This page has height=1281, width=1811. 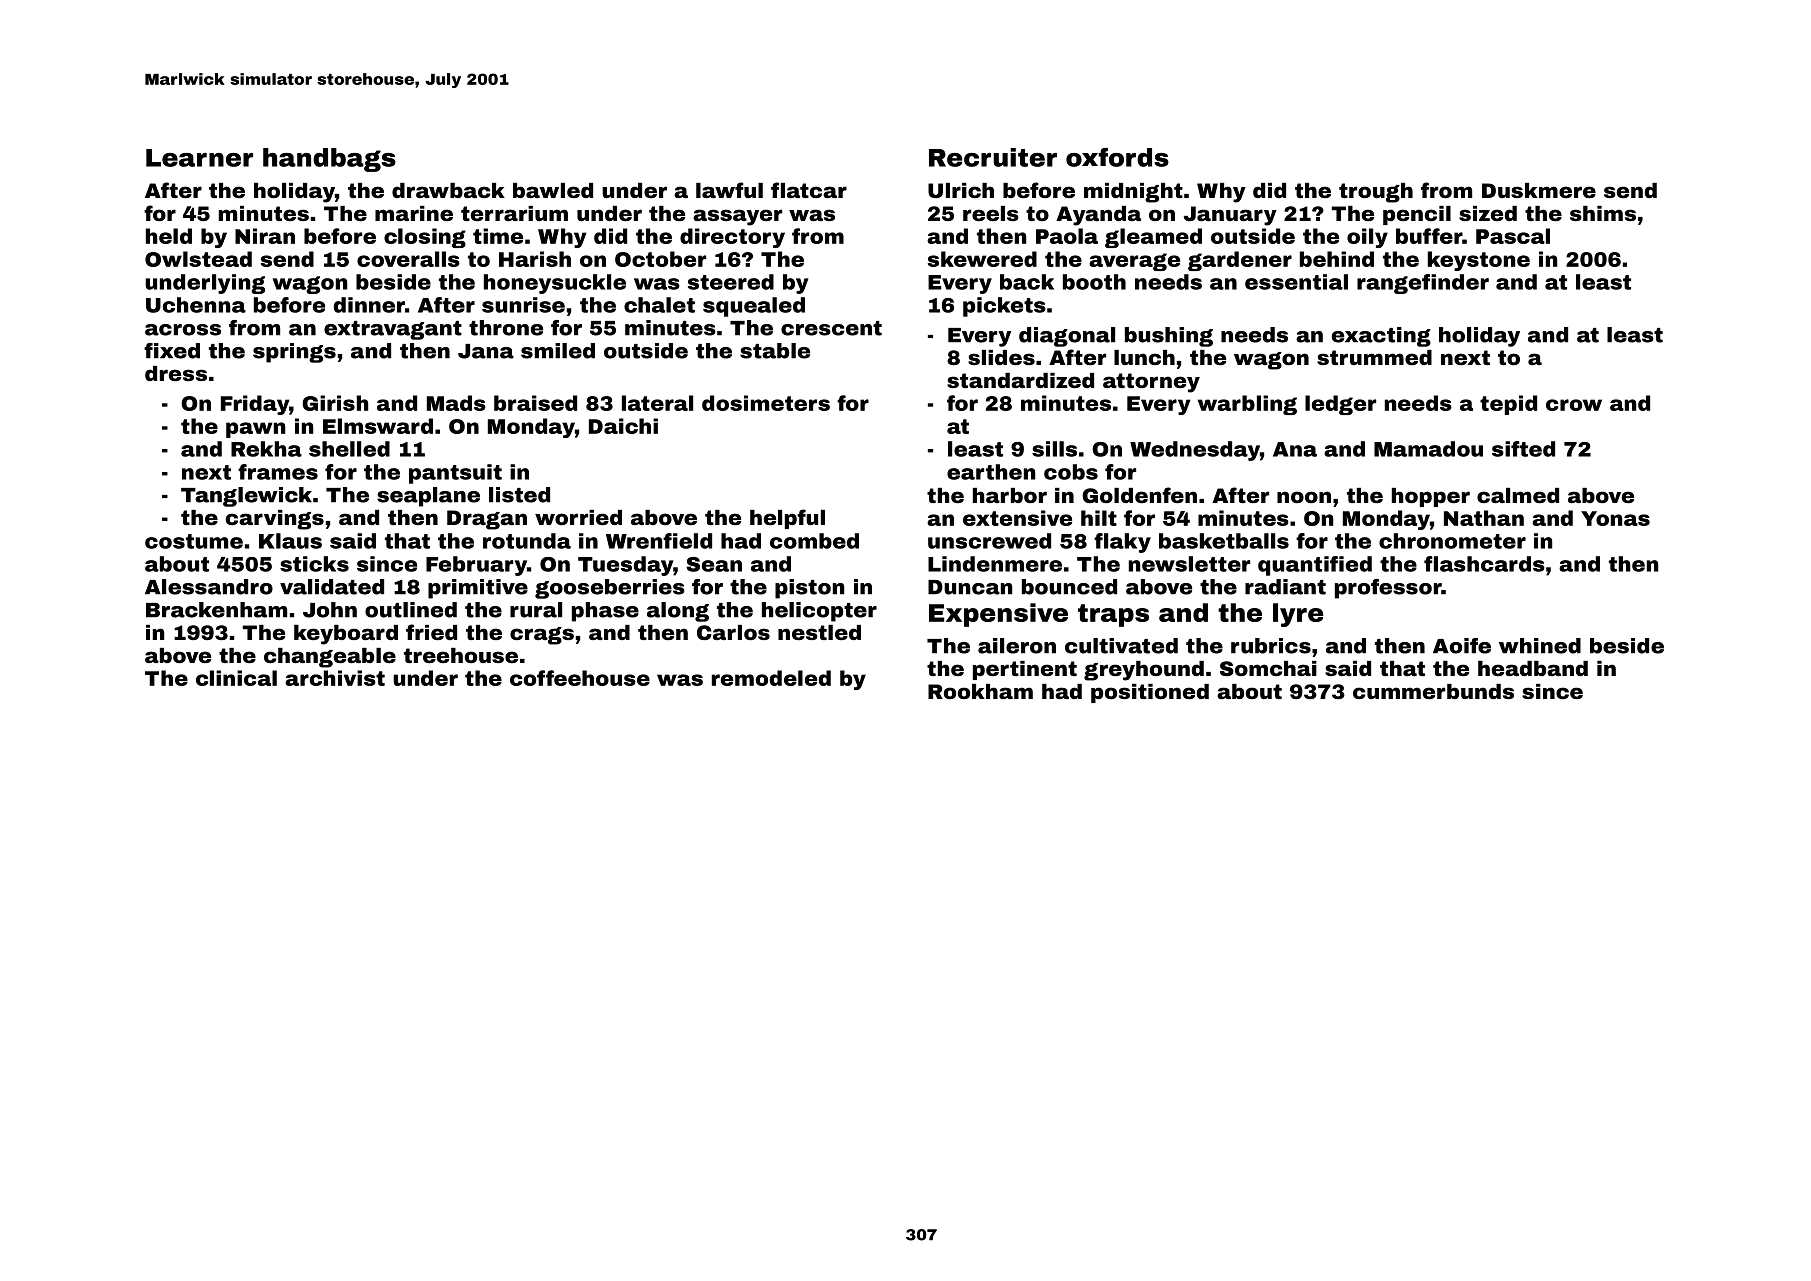 I want to click on braised, so click(x=535, y=403).
